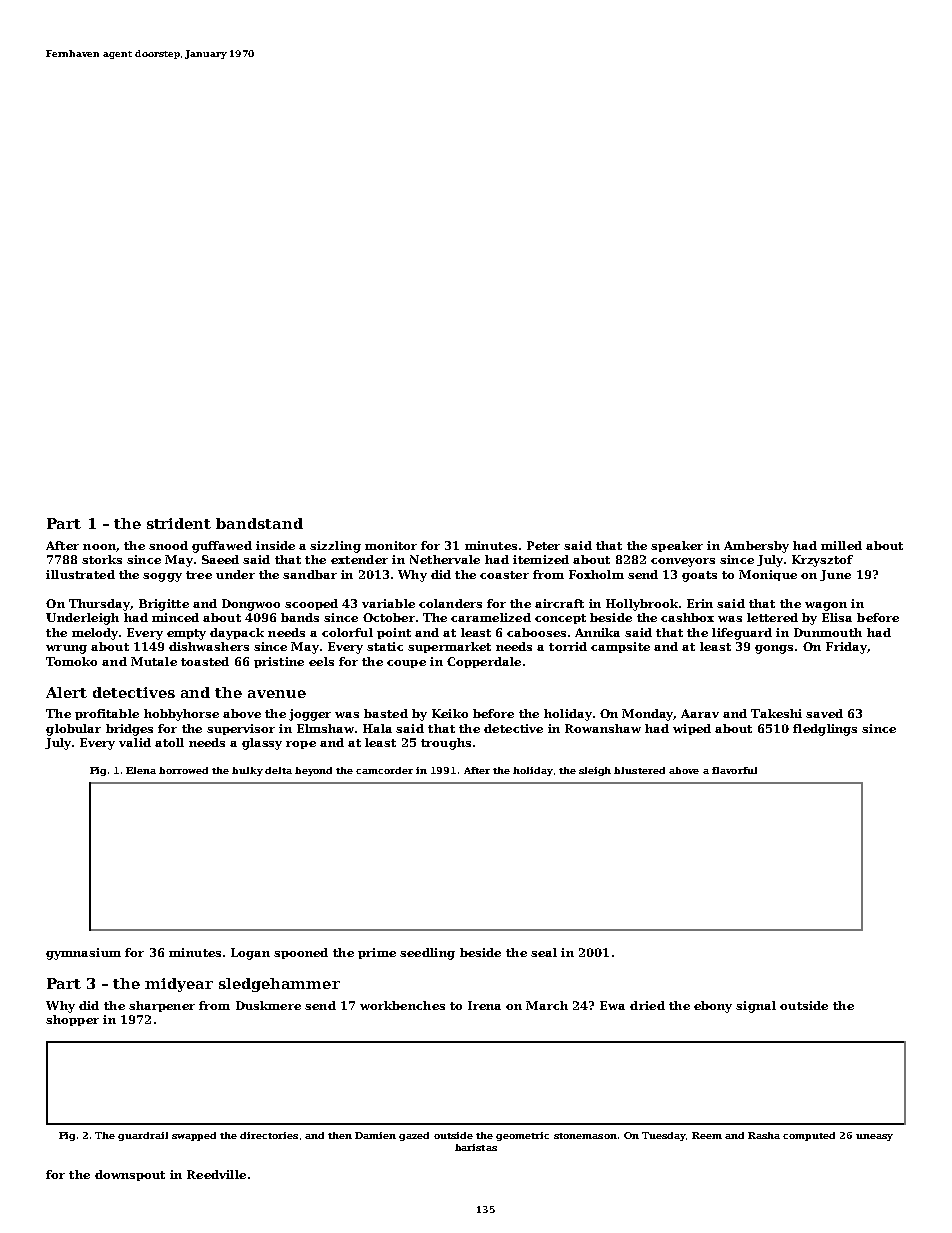 This page has width=952, height=1233. I want to click on Friday, so click(846, 648).
